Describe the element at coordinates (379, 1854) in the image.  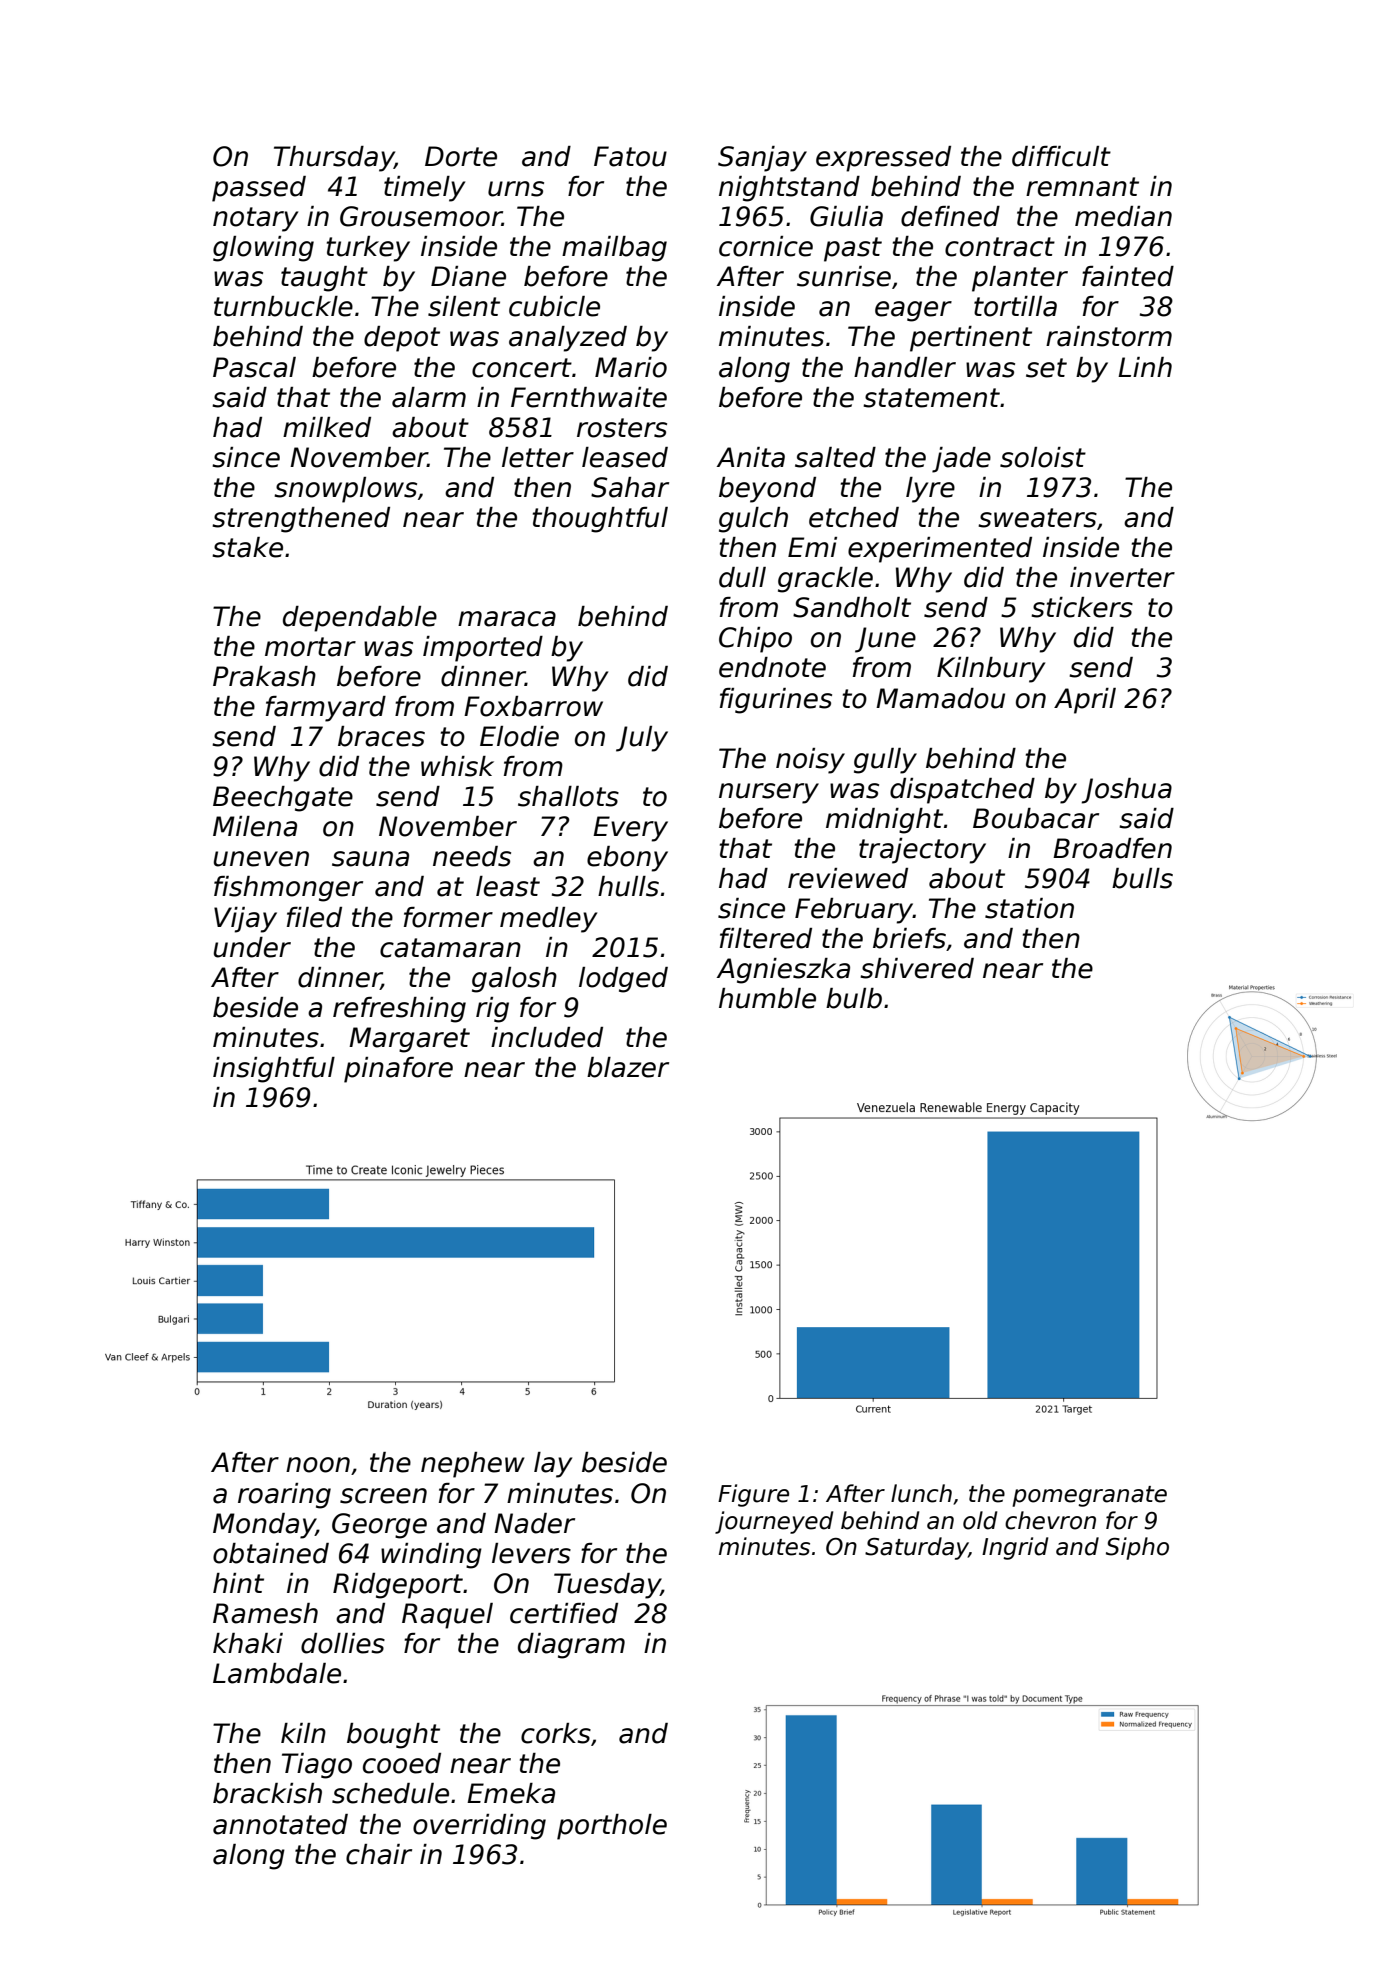
I see `chair` at that location.
